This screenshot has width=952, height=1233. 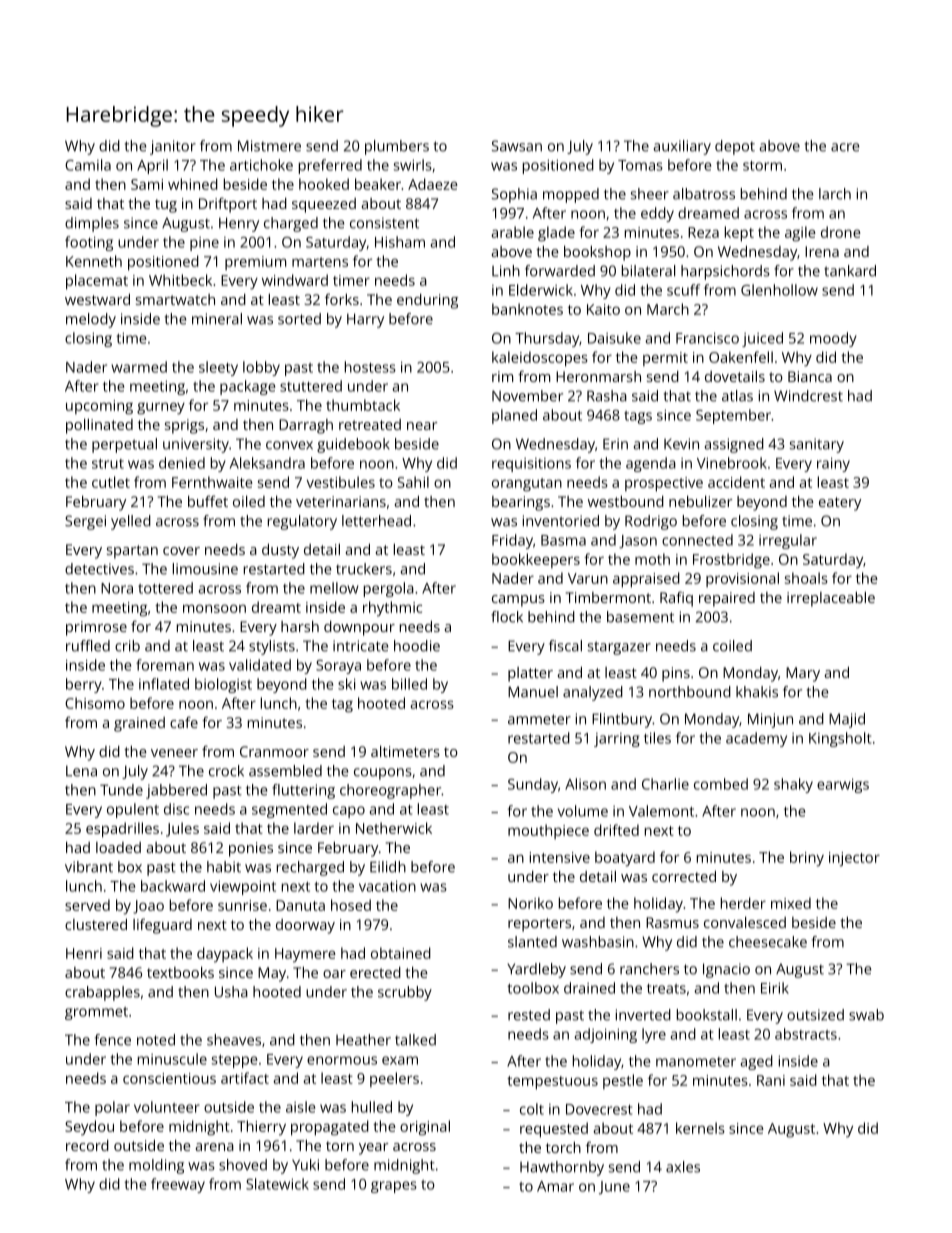 What do you see at coordinates (193, 184) in the screenshot?
I see `whined` at bounding box center [193, 184].
